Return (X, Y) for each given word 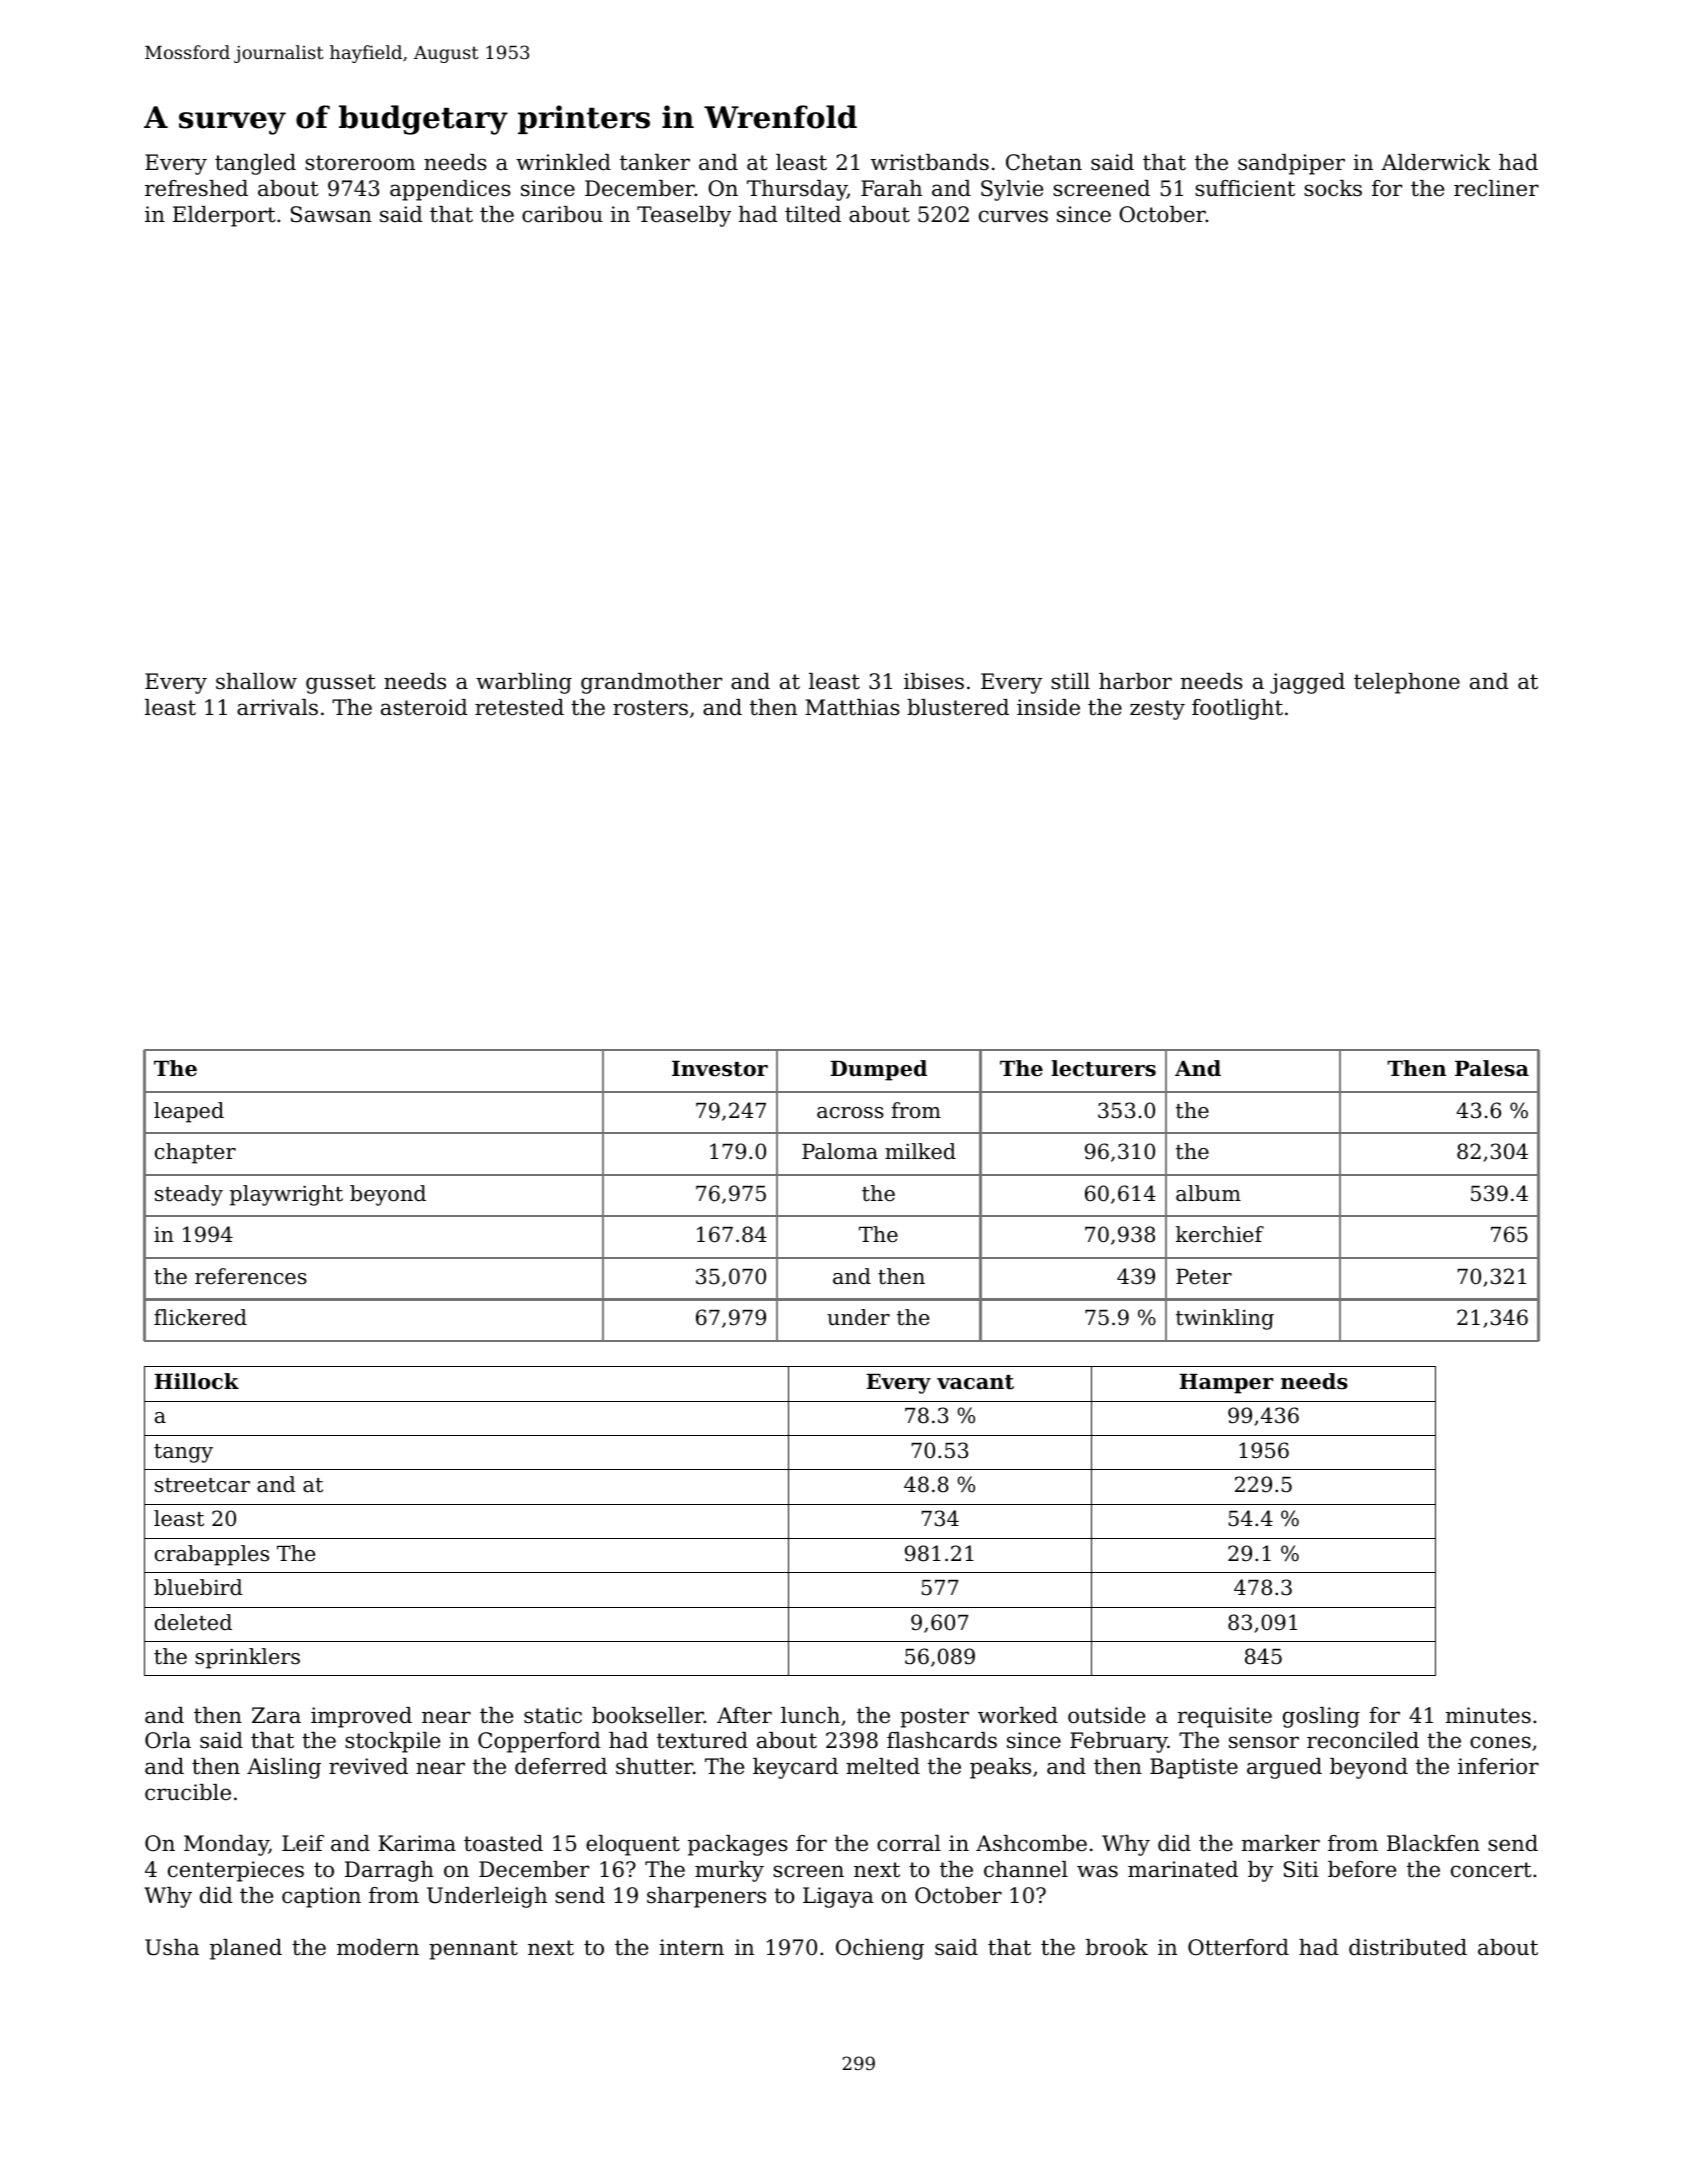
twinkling (1225, 1319)
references (251, 1276)
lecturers (1103, 1068)
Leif (303, 1843)
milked (920, 1151)
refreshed (196, 188)
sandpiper (1291, 164)
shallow (256, 681)
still (1070, 681)
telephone (1407, 683)
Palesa (1492, 1068)
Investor (720, 1069)
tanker (655, 162)
